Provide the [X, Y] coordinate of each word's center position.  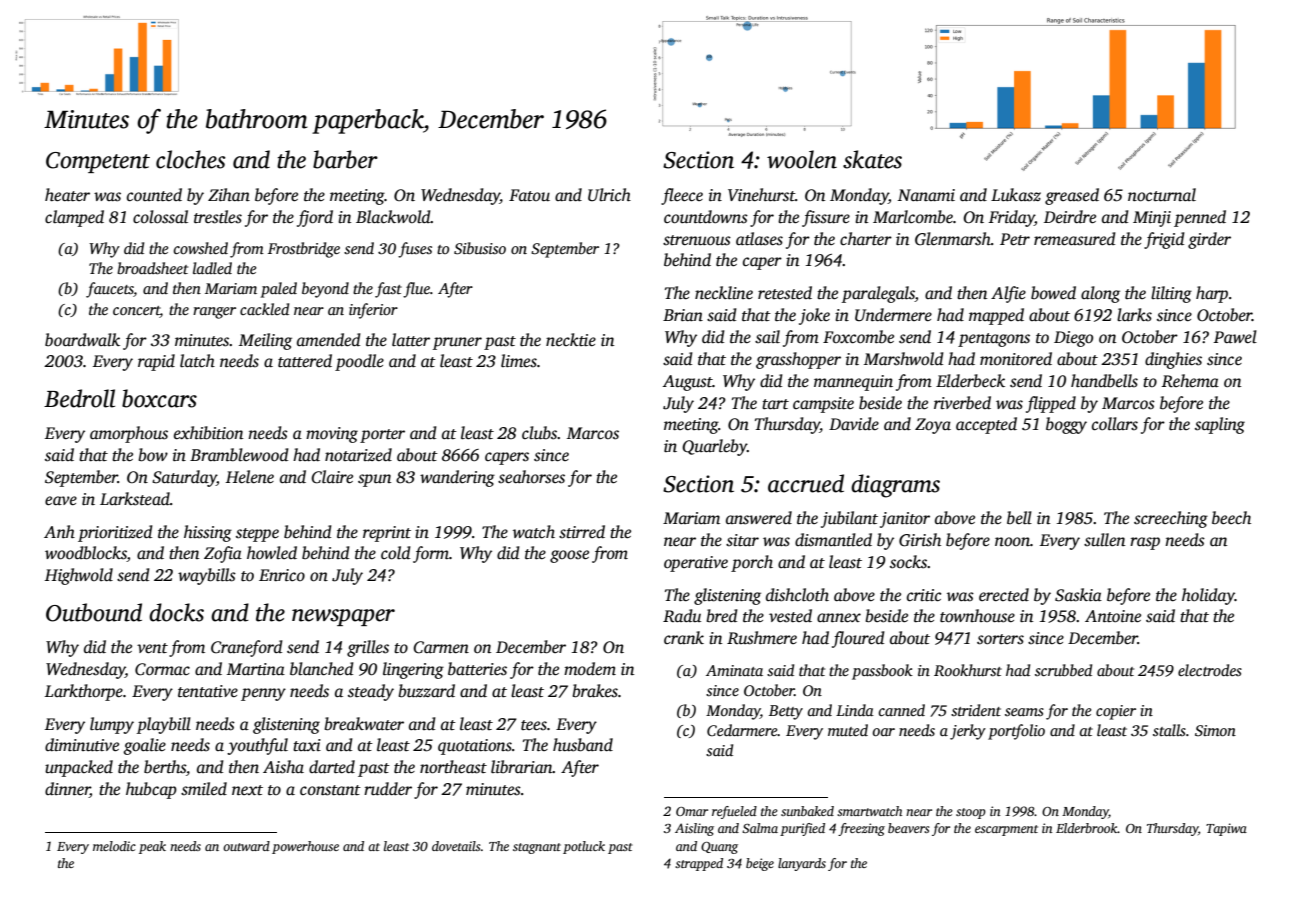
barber [345, 159]
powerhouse [305, 847]
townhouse [977, 616]
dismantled [833, 540]
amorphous [129, 434]
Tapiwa [1226, 829]
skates [872, 159]
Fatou [529, 195]
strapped [699, 864]
